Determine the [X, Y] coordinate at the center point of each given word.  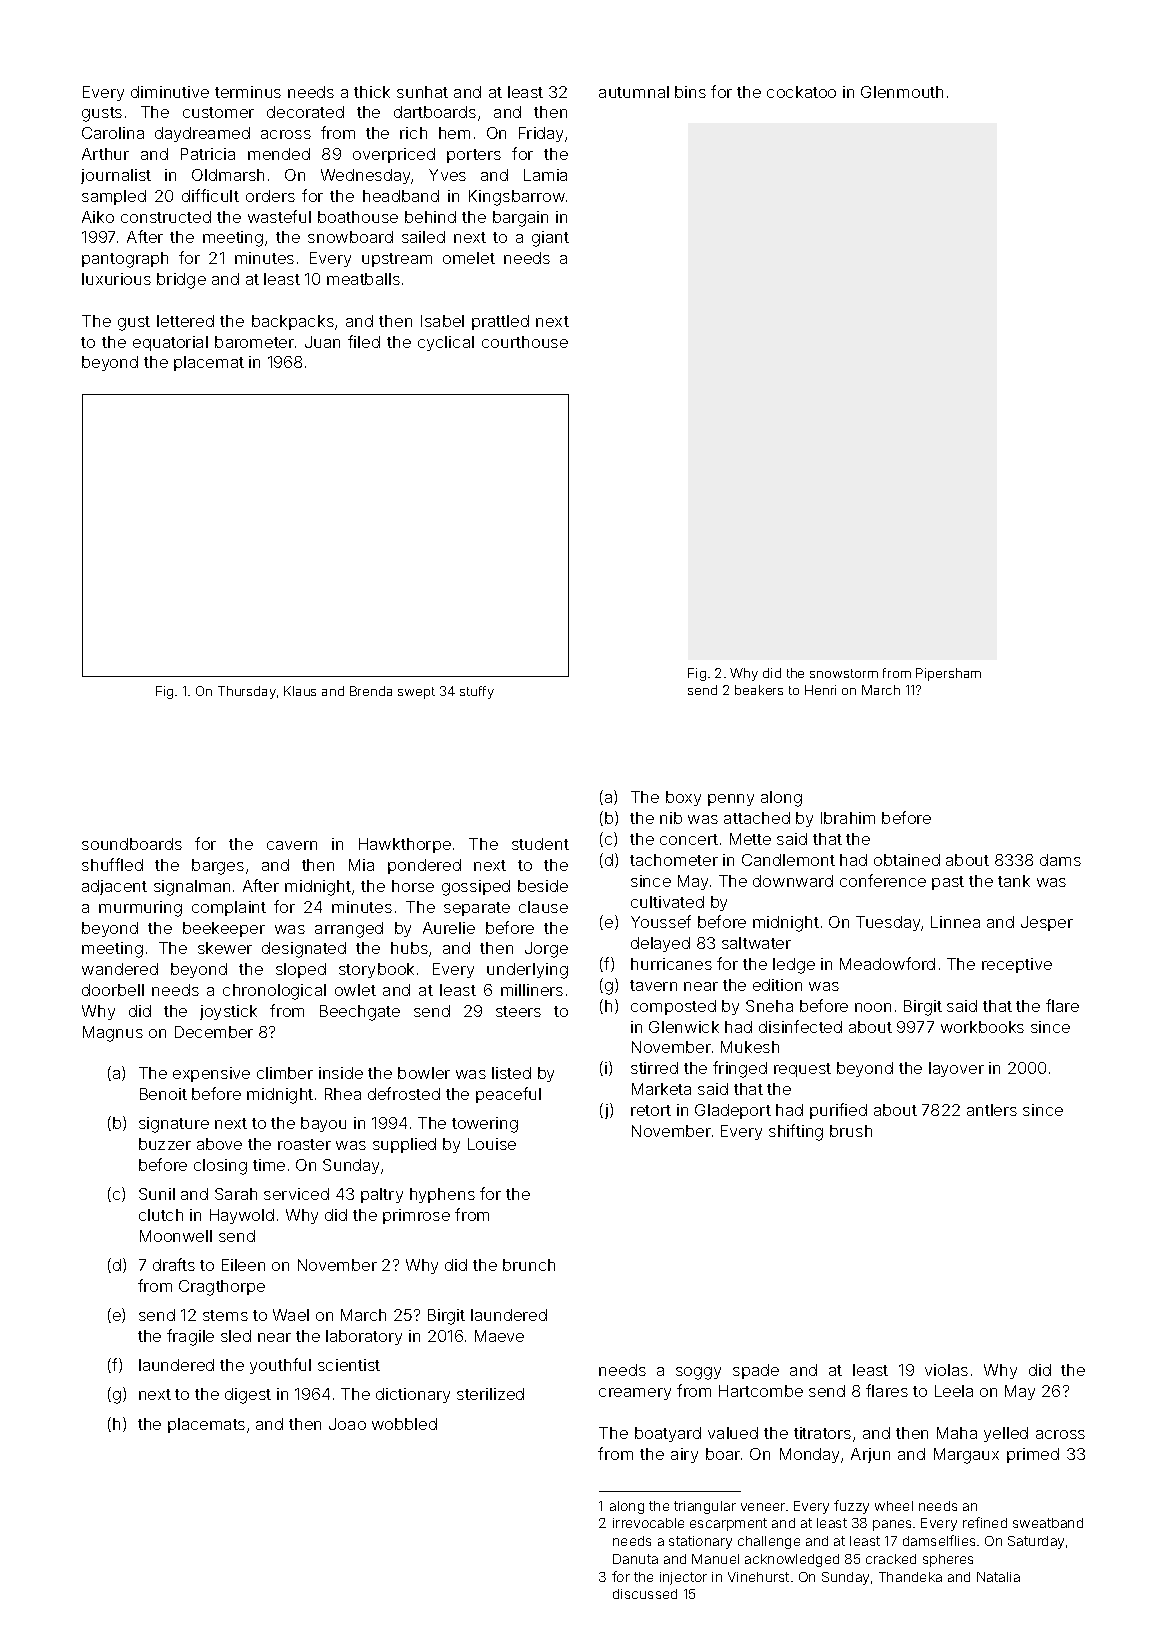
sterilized [490, 1394]
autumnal [634, 92]
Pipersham [948, 674]
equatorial [170, 343]
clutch [161, 1215]
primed [1033, 1455]
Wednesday [366, 176]
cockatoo [801, 92]
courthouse [525, 342]
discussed [645, 1594]
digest [248, 1396]
